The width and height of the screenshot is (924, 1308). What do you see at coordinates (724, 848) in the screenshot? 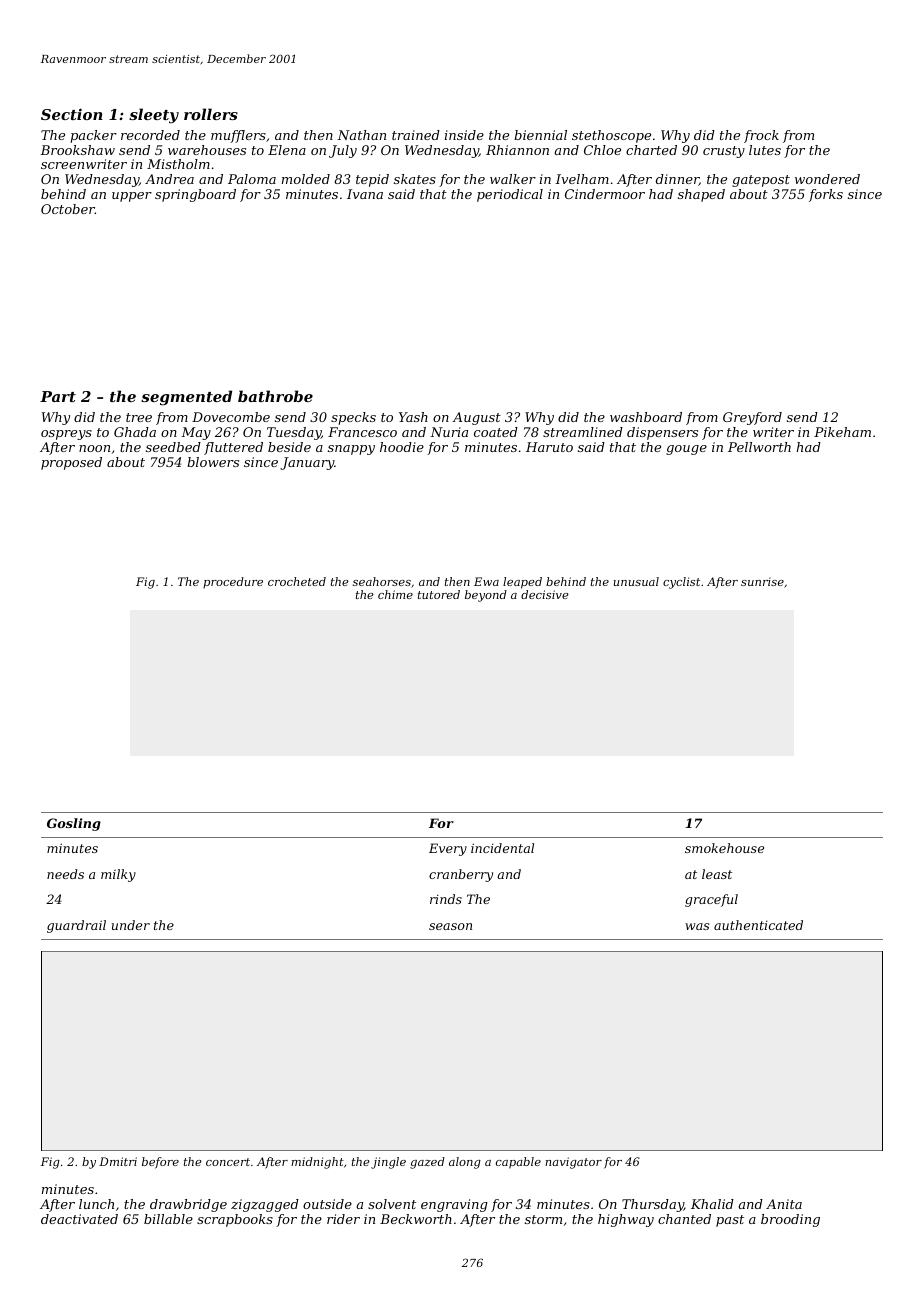
I see `smokehouse` at bounding box center [724, 848].
